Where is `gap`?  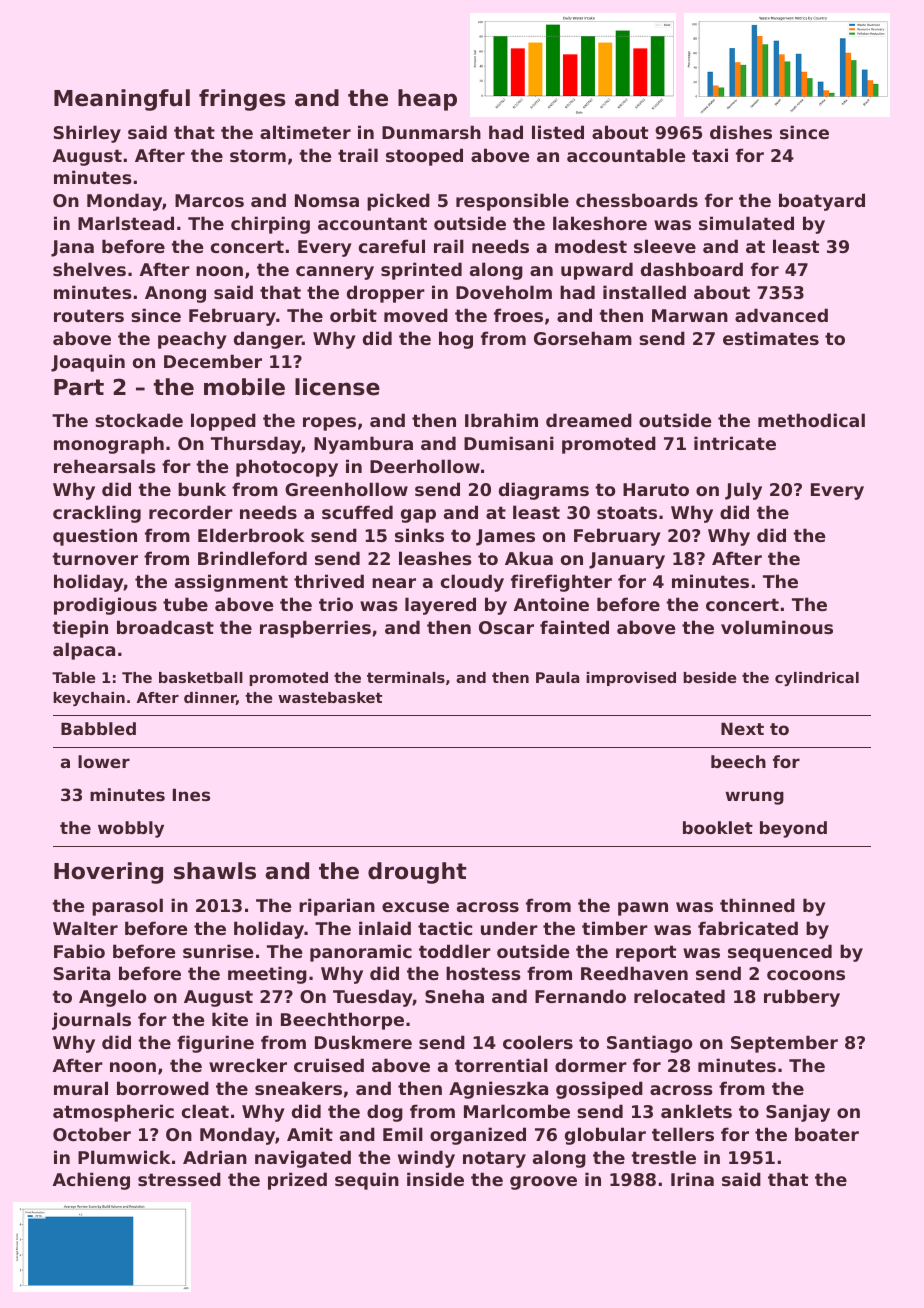 gap is located at coordinates (418, 516).
